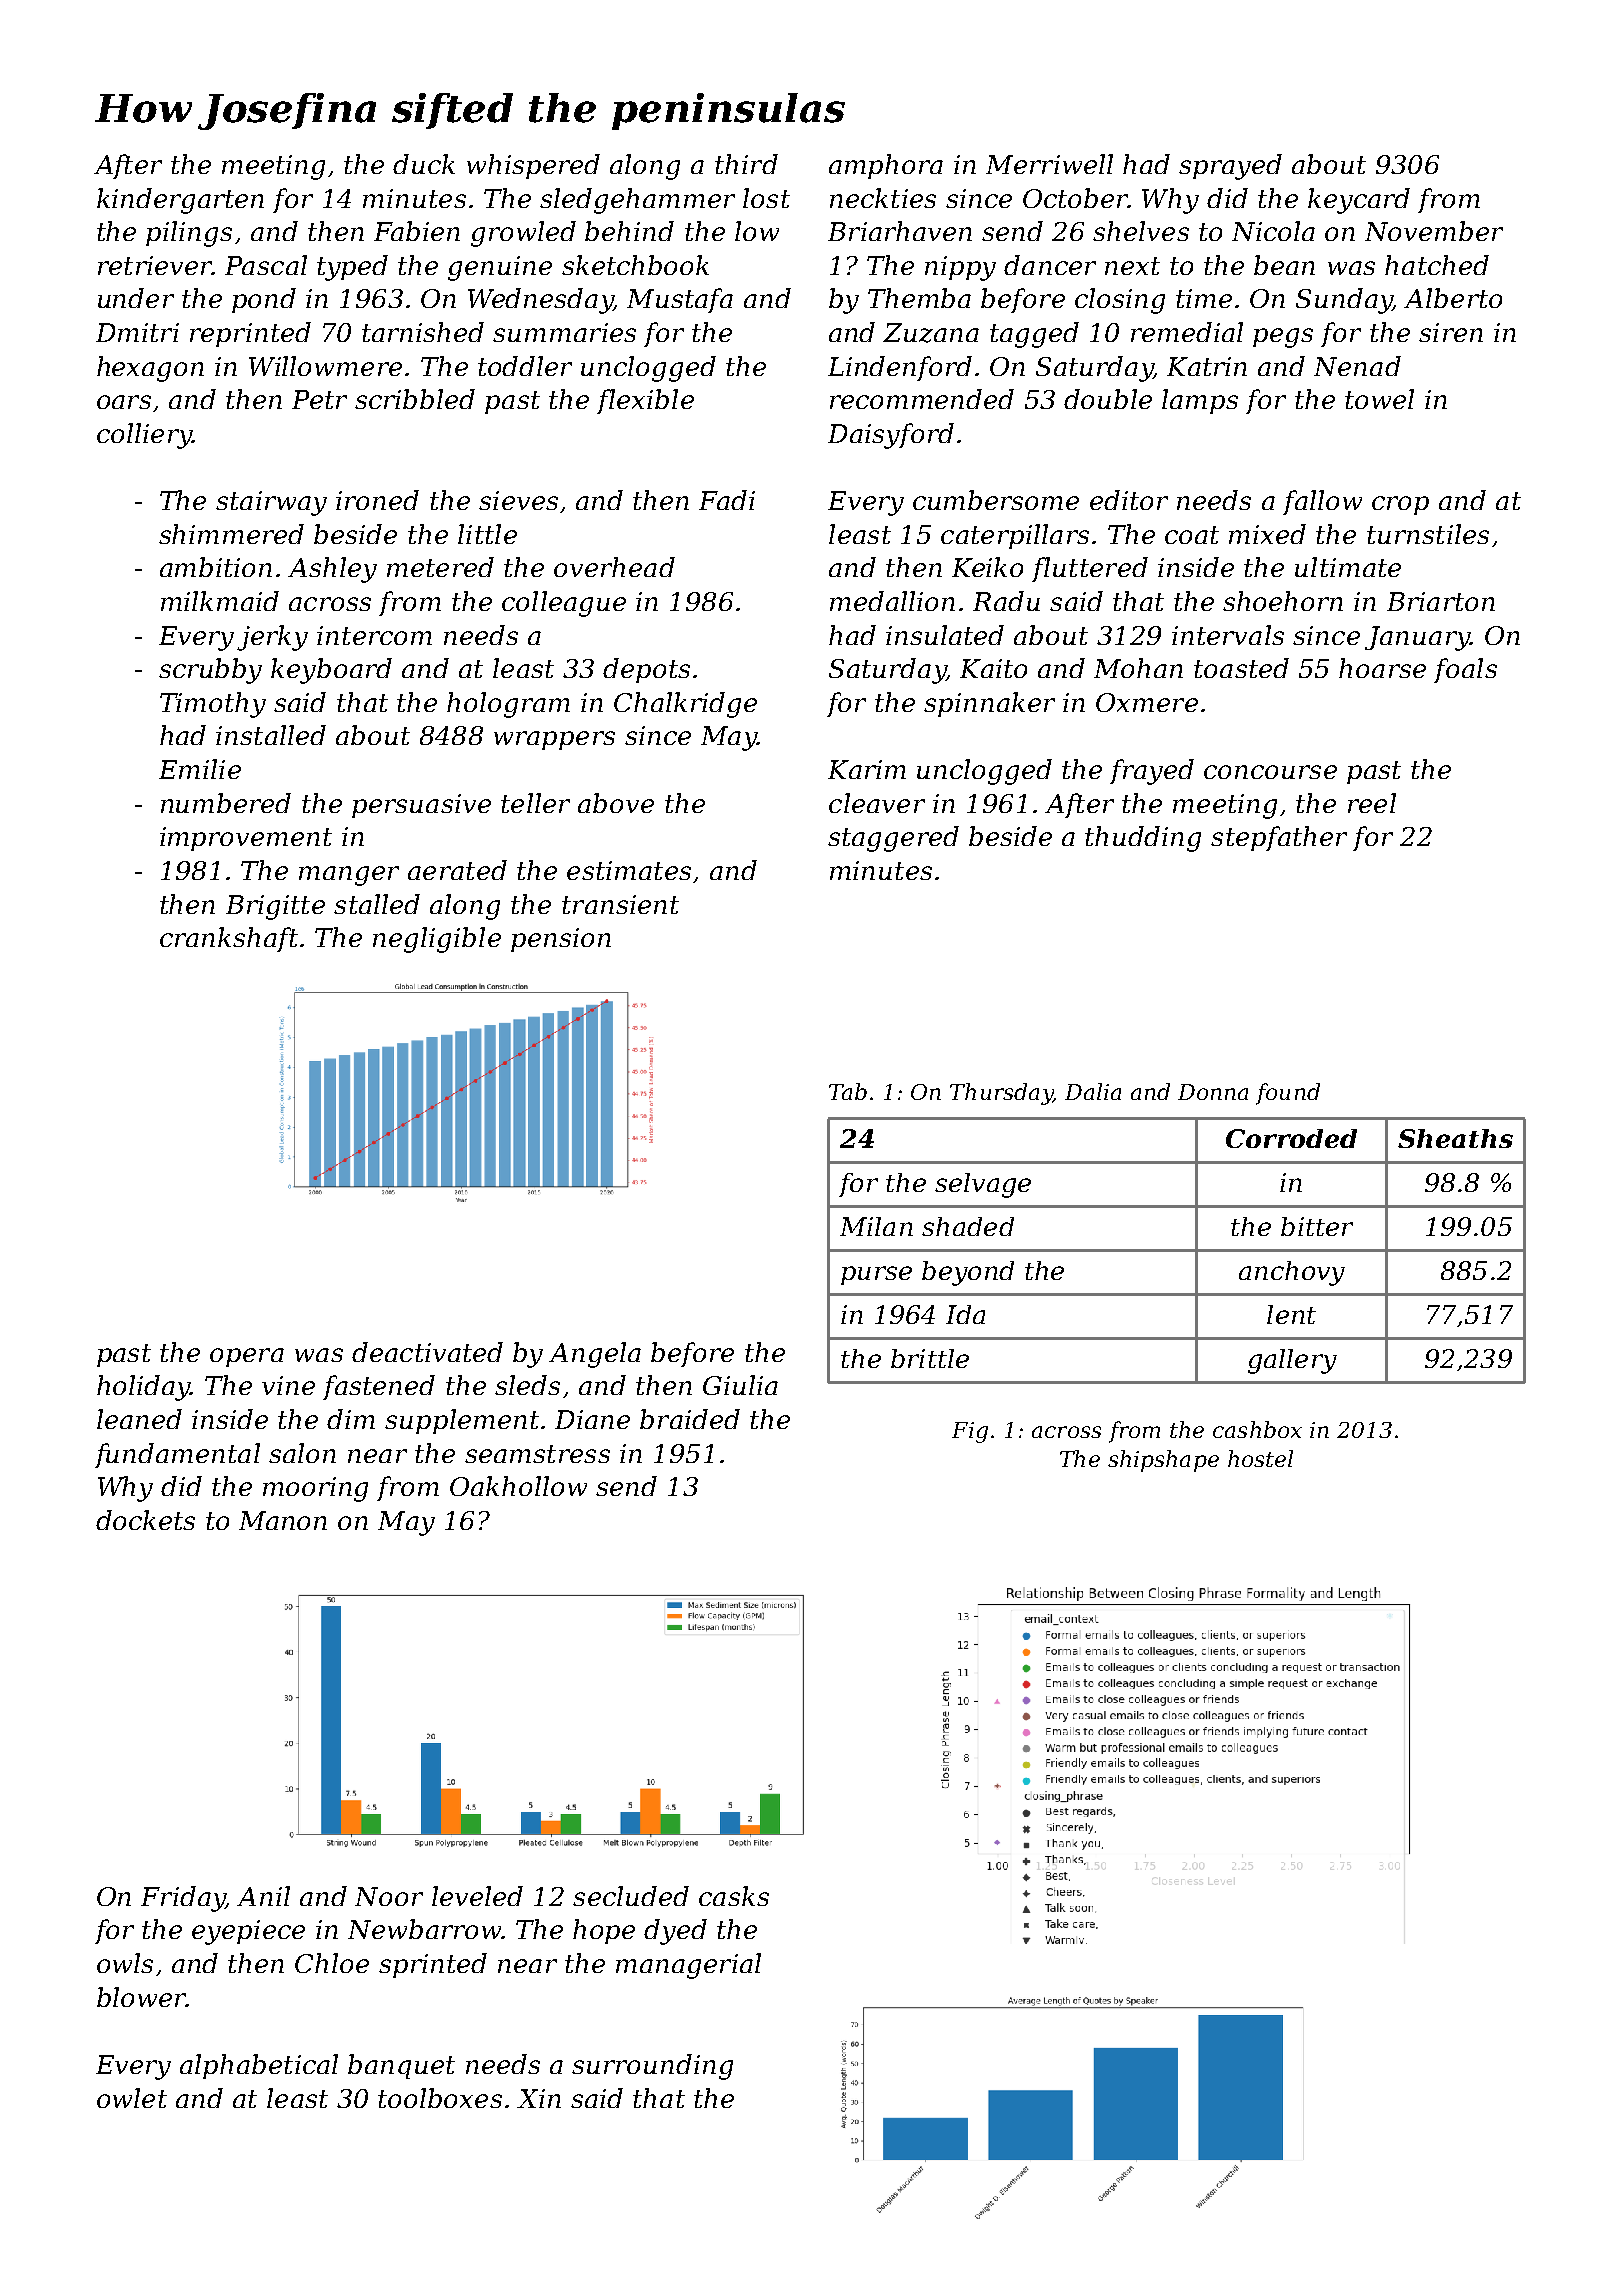 This document has width=1620, height=2292. I want to click on brittle, so click(930, 1358).
